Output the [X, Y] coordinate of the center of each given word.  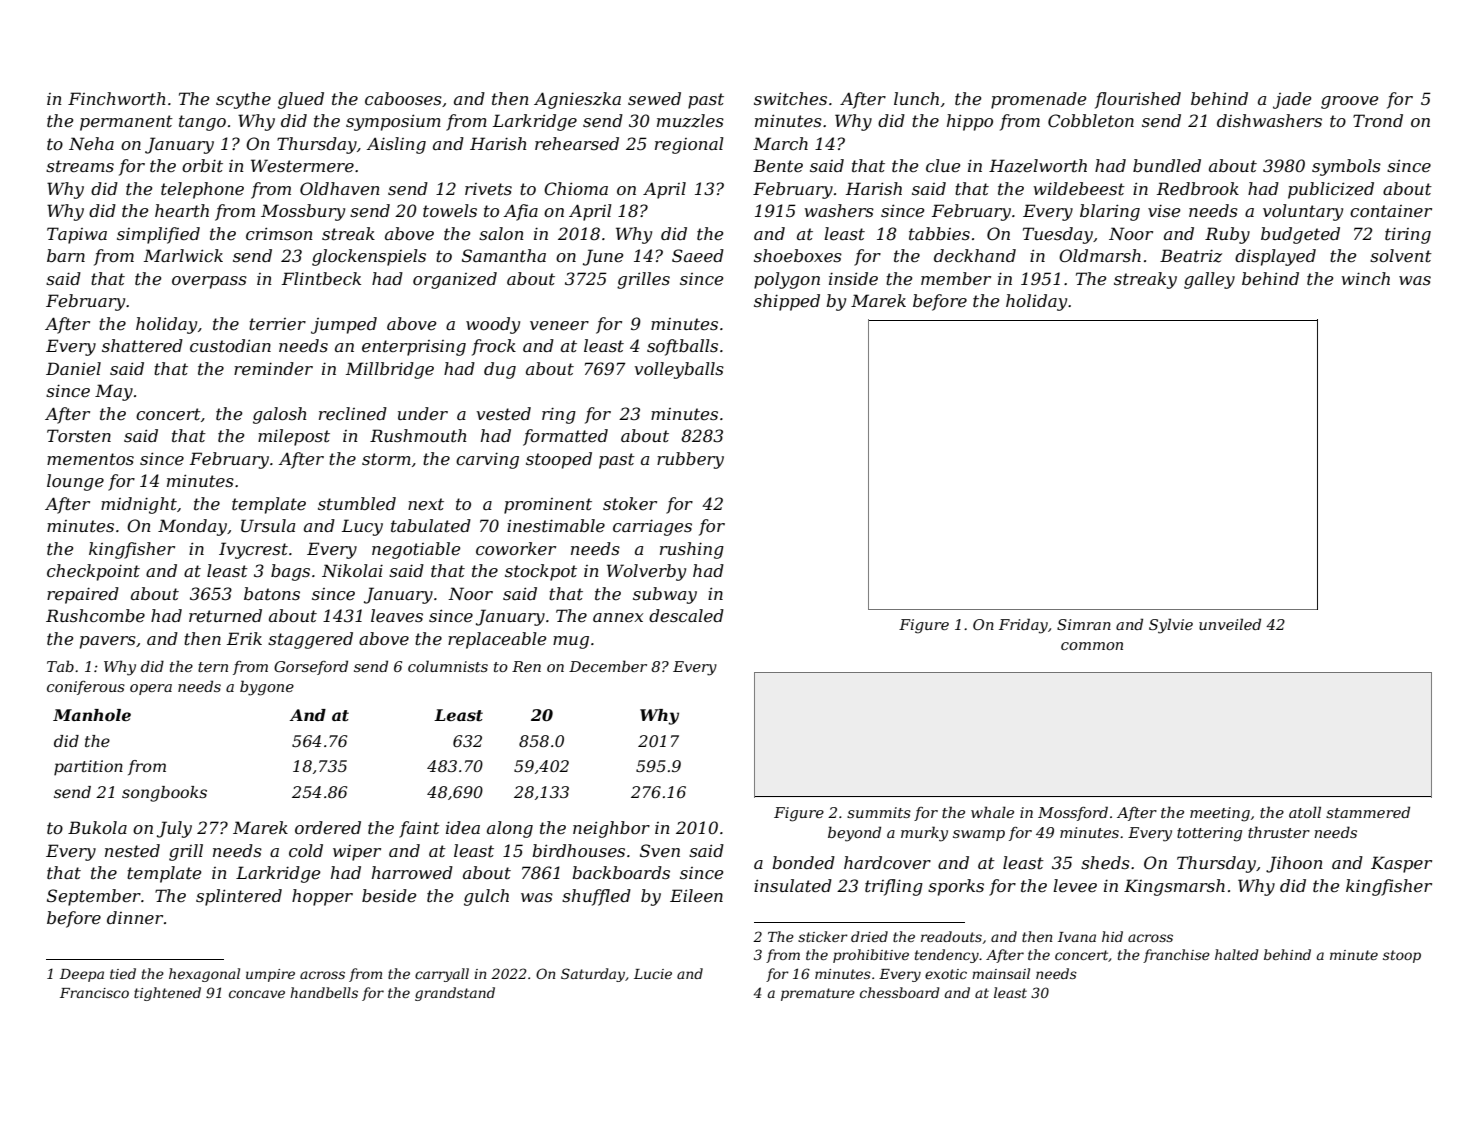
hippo [970, 122]
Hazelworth [1038, 166]
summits [879, 812]
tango [202, 123]
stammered [1368, 812]
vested [504, 413]
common [1092, 646]
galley [1209, 280]
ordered [328, 827]
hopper [322, 897]
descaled [686, 615]
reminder [273, 368]
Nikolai [352, 570]
